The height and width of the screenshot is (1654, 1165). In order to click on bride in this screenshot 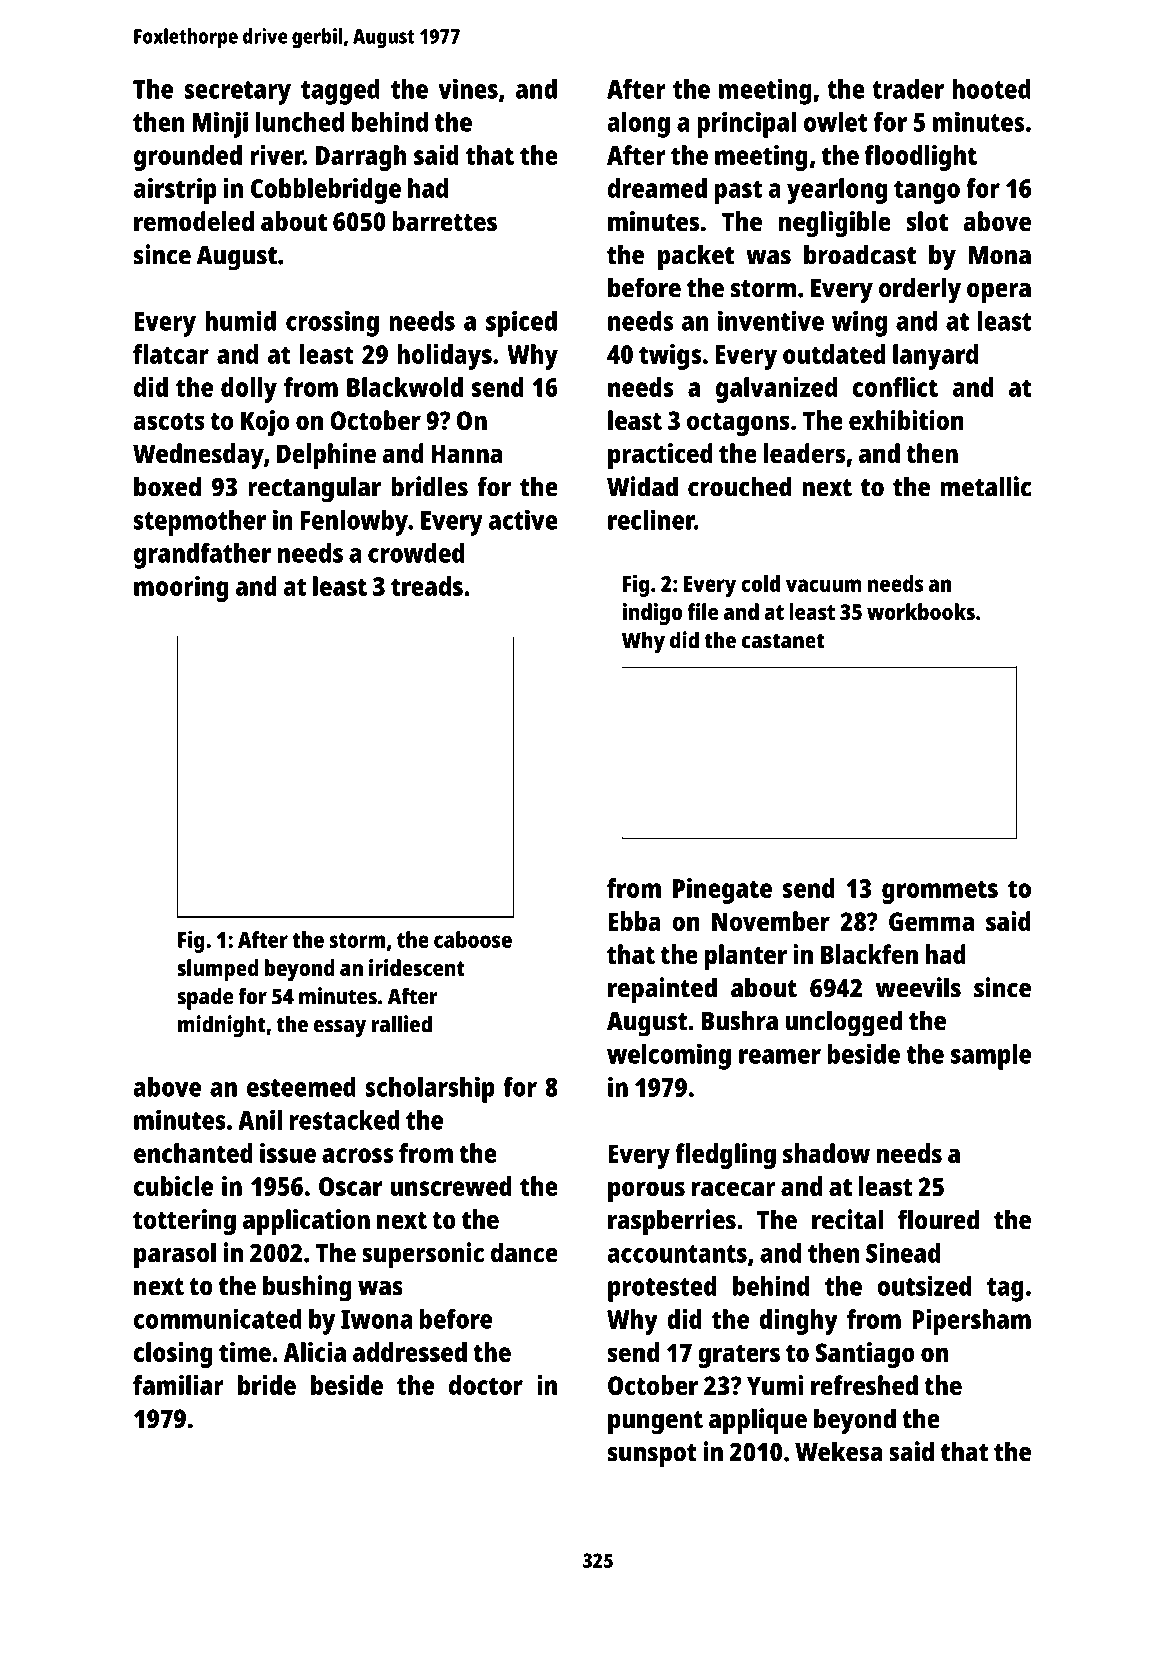, I will do `click(267, 1385)`.
